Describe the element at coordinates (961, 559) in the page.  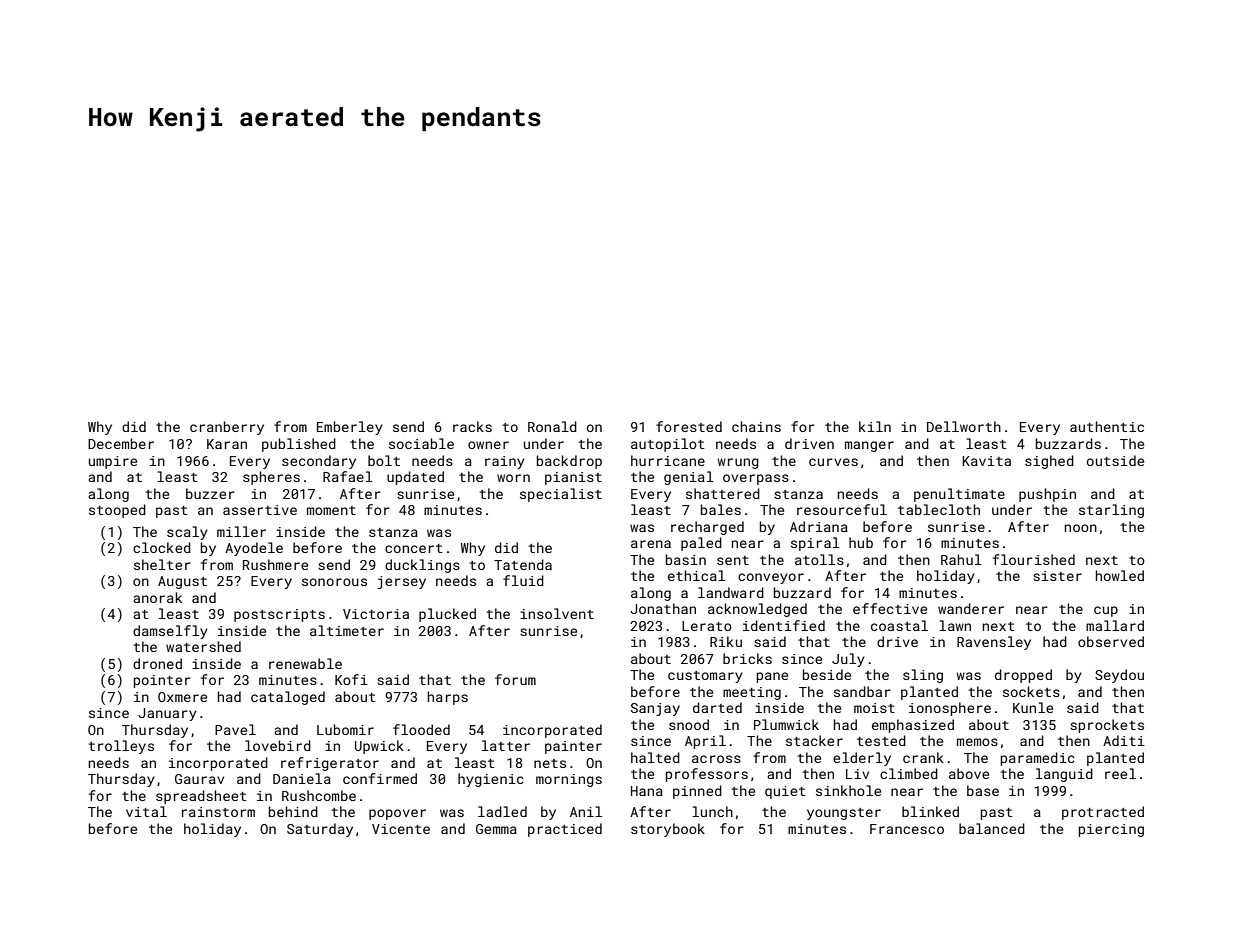
I see `Rahul` at that location.
